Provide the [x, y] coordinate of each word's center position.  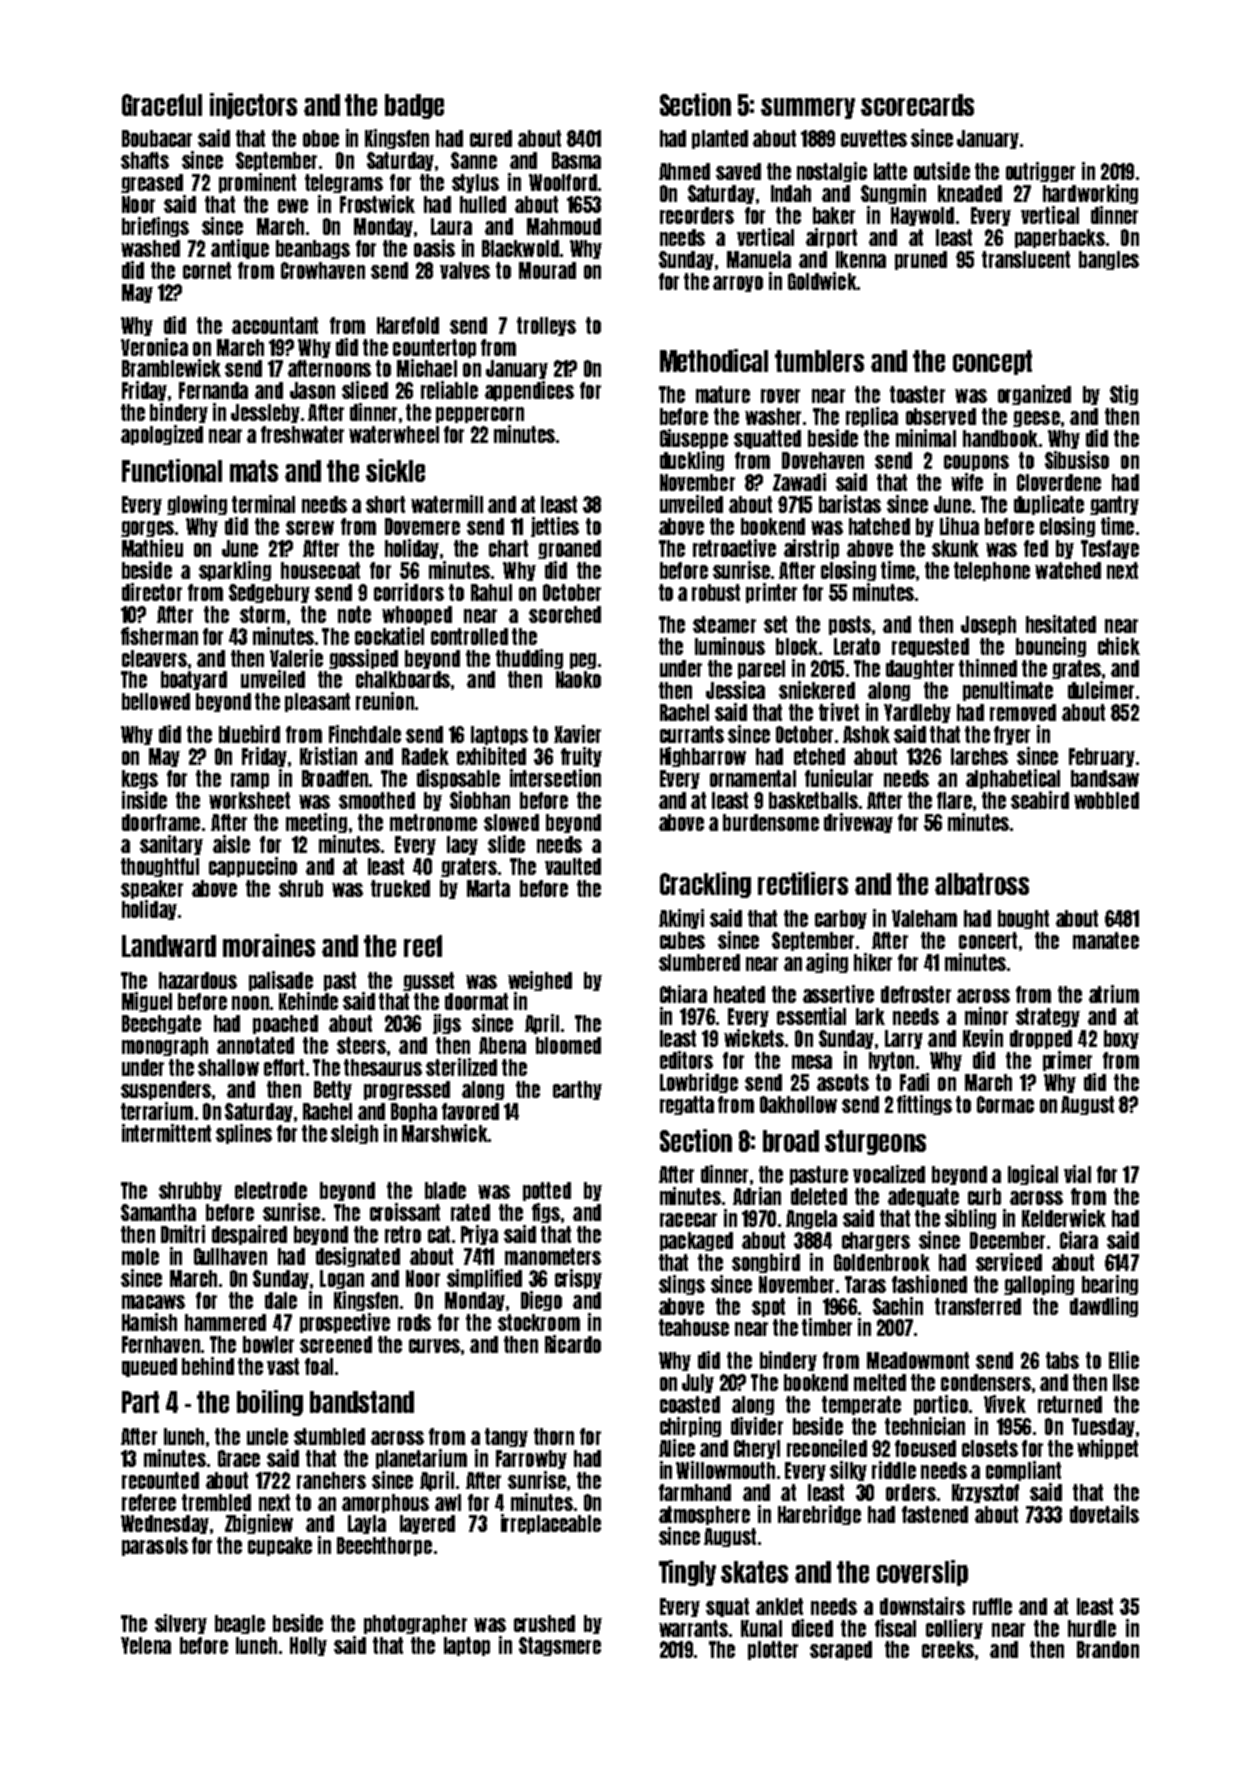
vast [283, 1366]
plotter [773, 1650]
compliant [1023, 1471]
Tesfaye [1110, 549]
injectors [253, 106]
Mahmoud [564, 226]
